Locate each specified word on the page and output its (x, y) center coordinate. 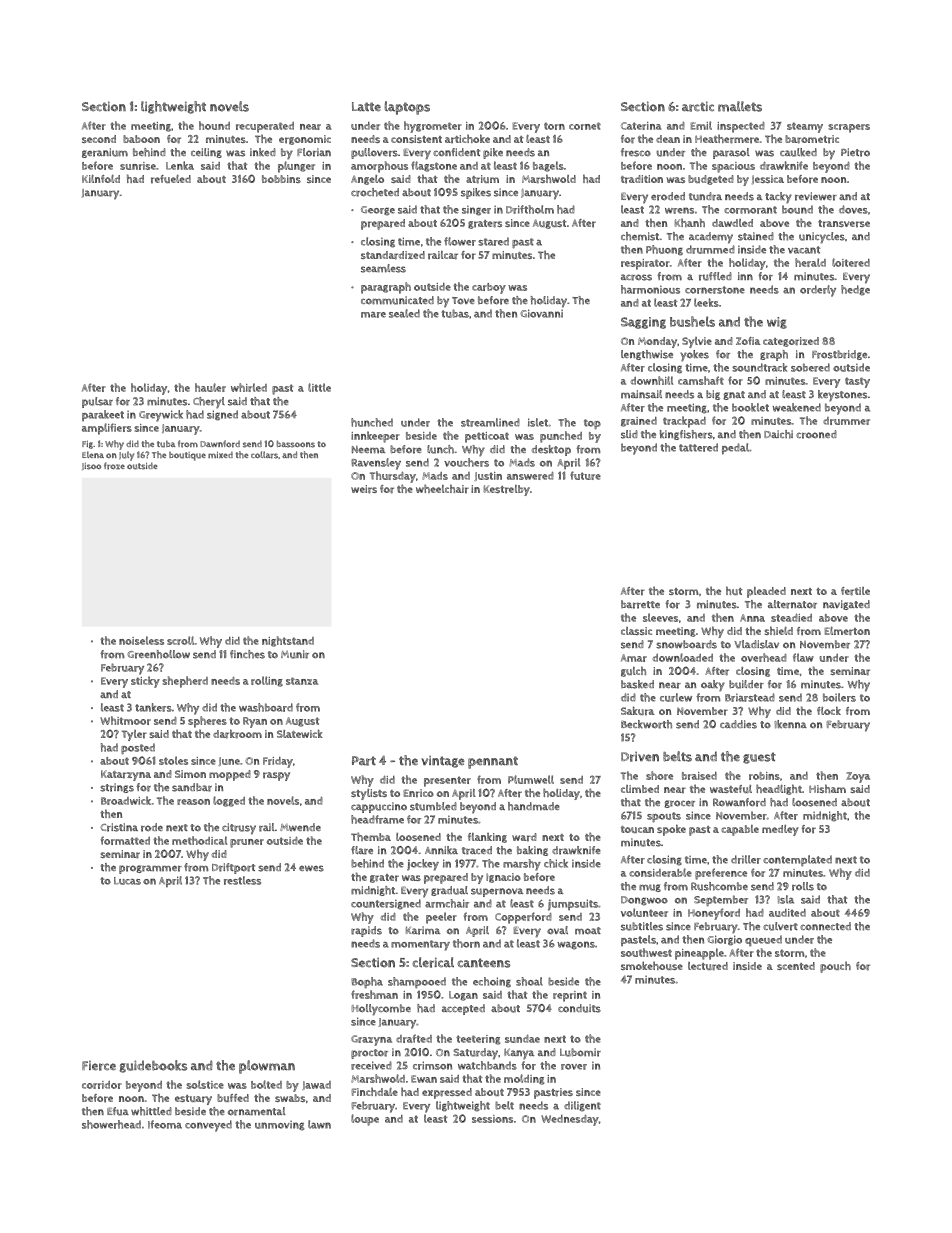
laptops (407, 108)
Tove (463, 300)
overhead (764, 657)
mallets (740, 106)
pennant (493, 762)
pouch (835, 967)
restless (242, 880)
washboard (266, 707)
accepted (463, 1009)
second (99, 139)
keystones (842, 396)
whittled (151, 1111)
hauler (210, 387)
